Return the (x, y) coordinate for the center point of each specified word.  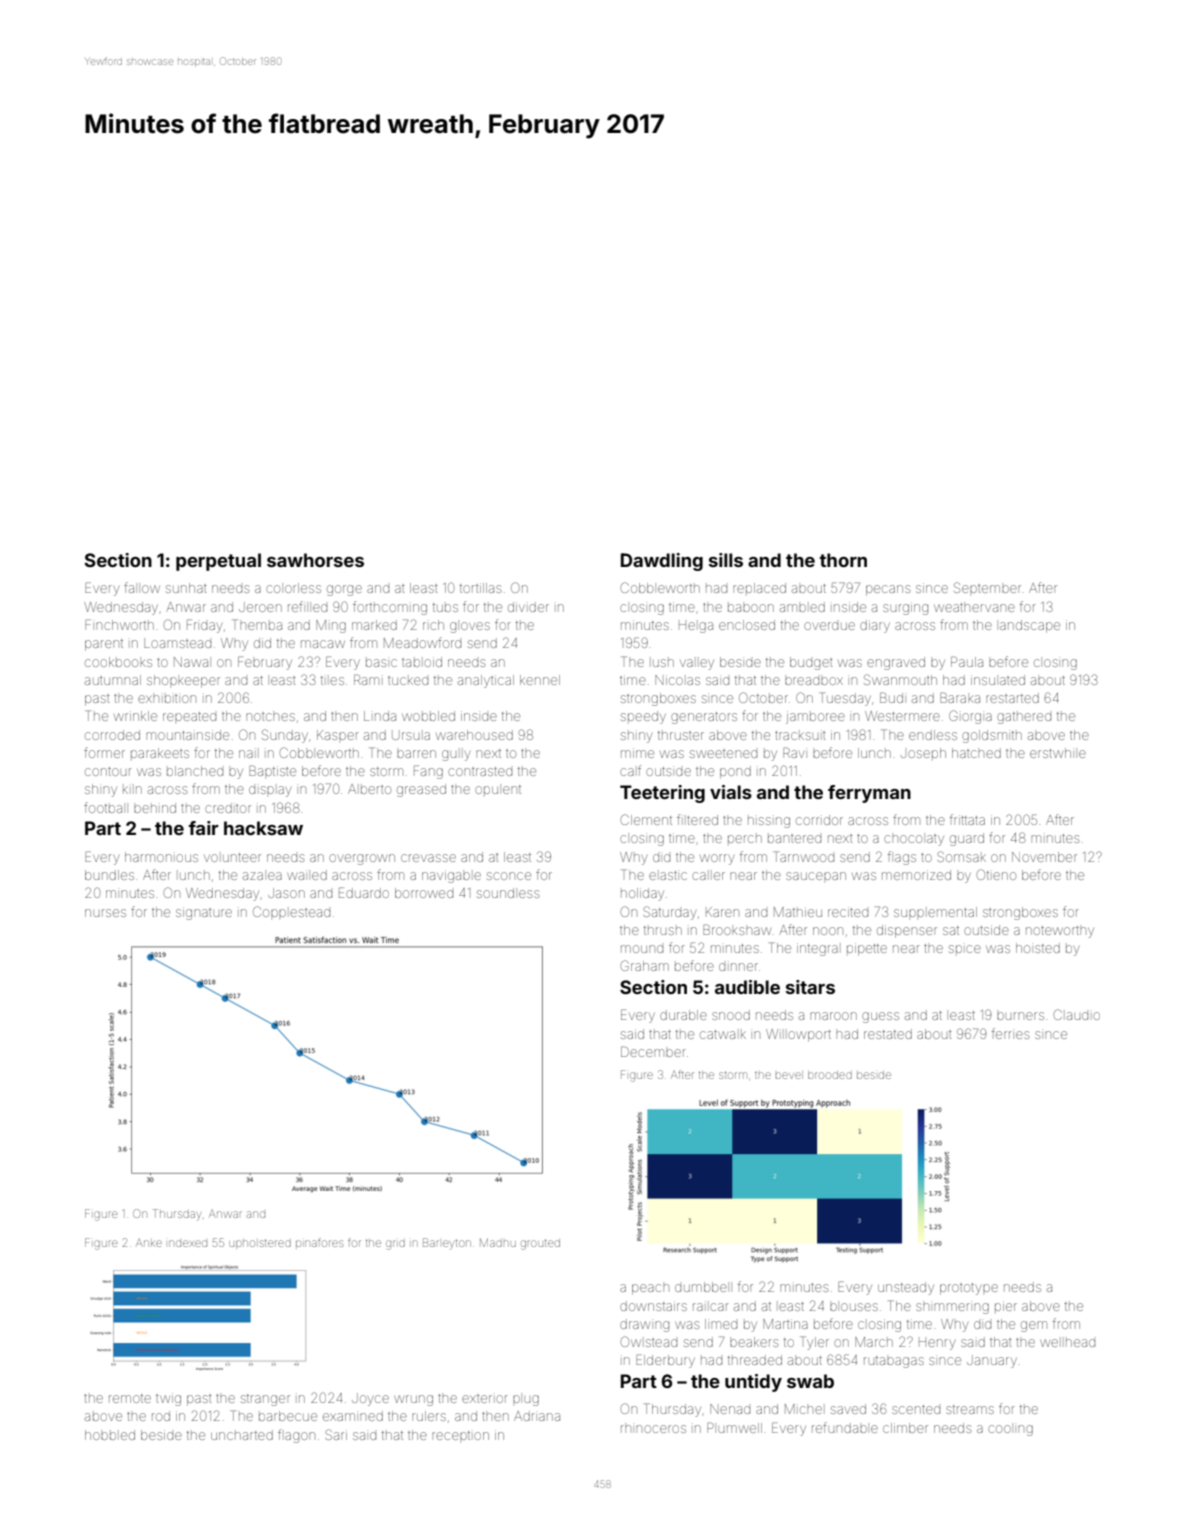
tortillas (480, 588)
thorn (843, 560)
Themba (257, 624)
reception (460, 1435)
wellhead (1067, 1343)
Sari (336, 1434)
